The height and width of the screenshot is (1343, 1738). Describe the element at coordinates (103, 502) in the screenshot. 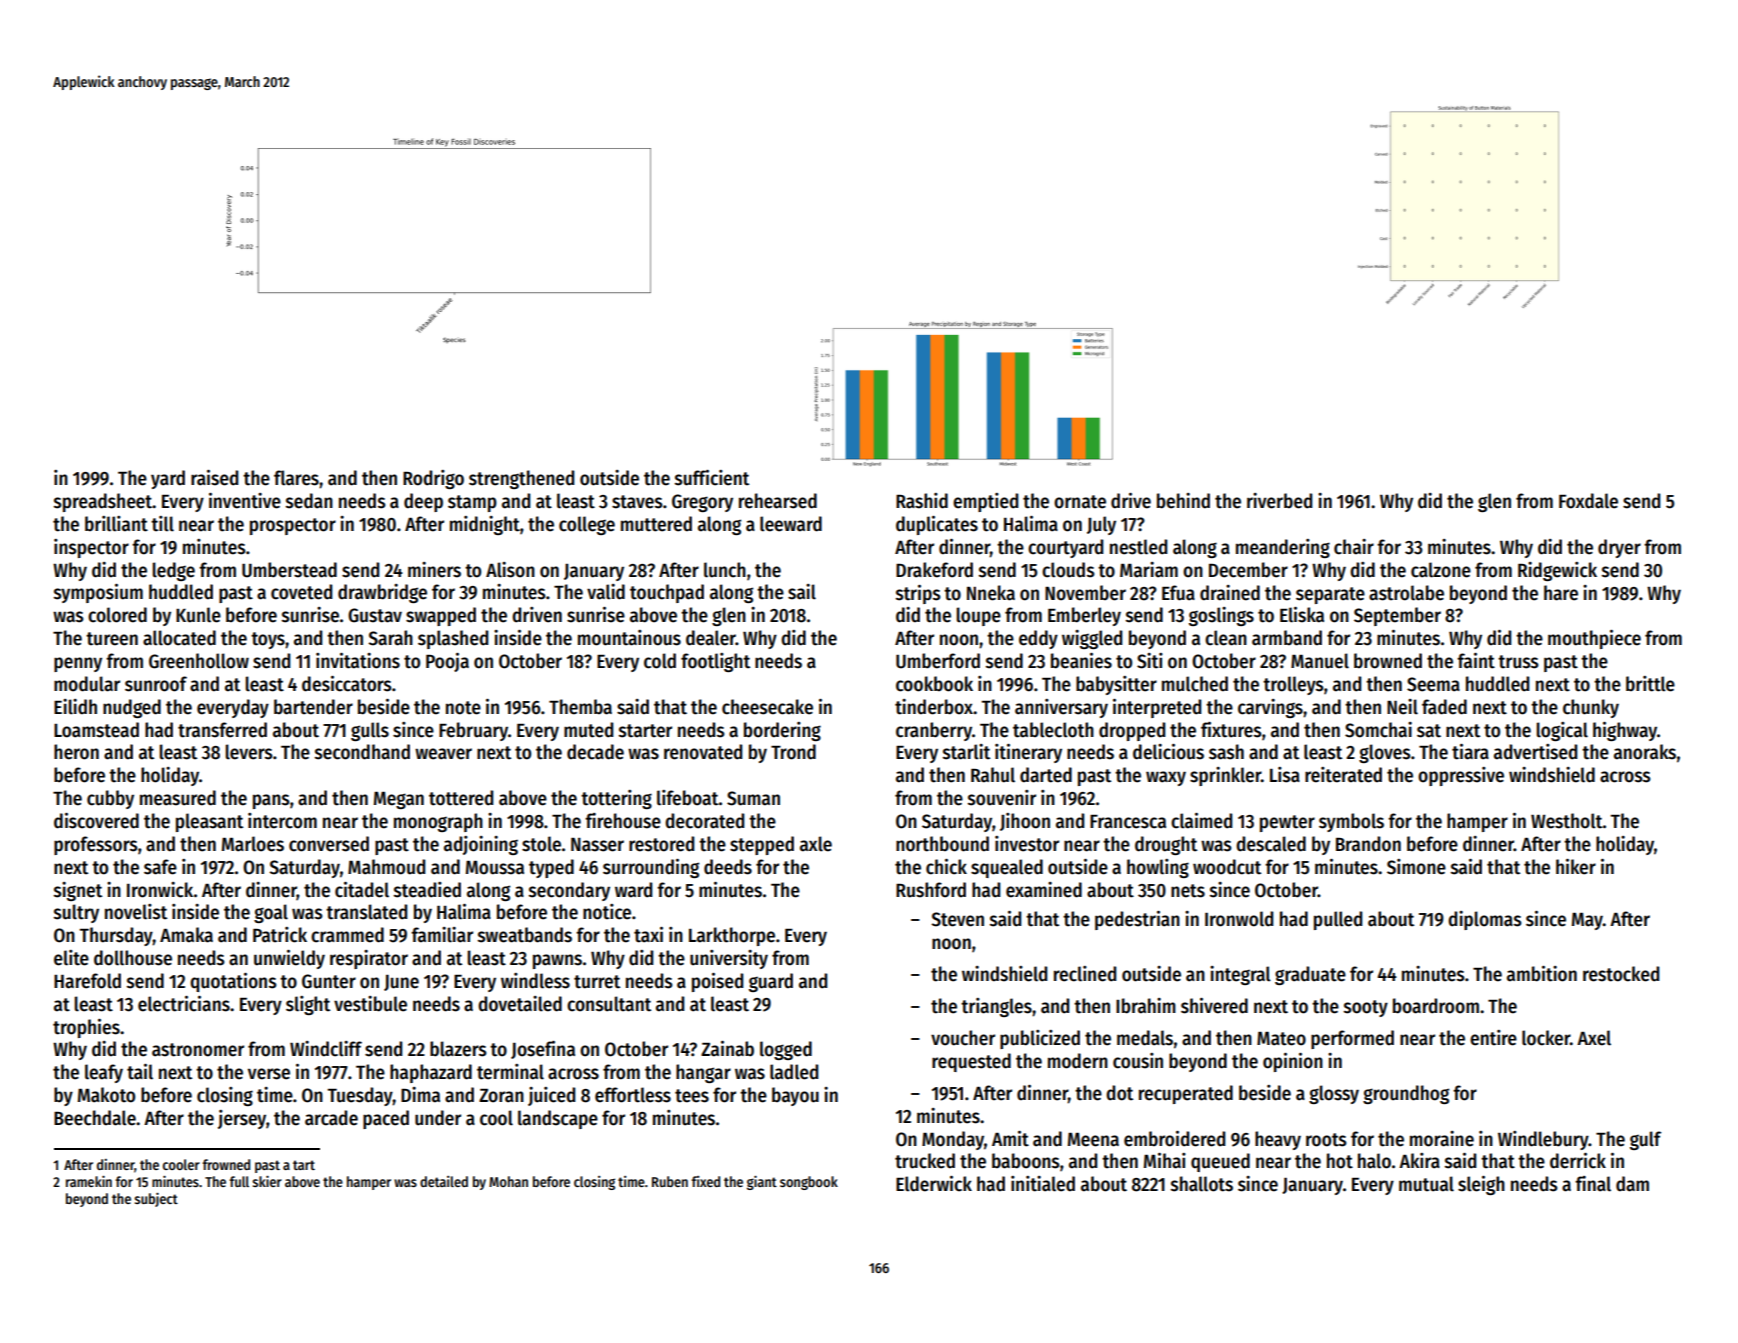

I see `spreadsheet` at that location.
